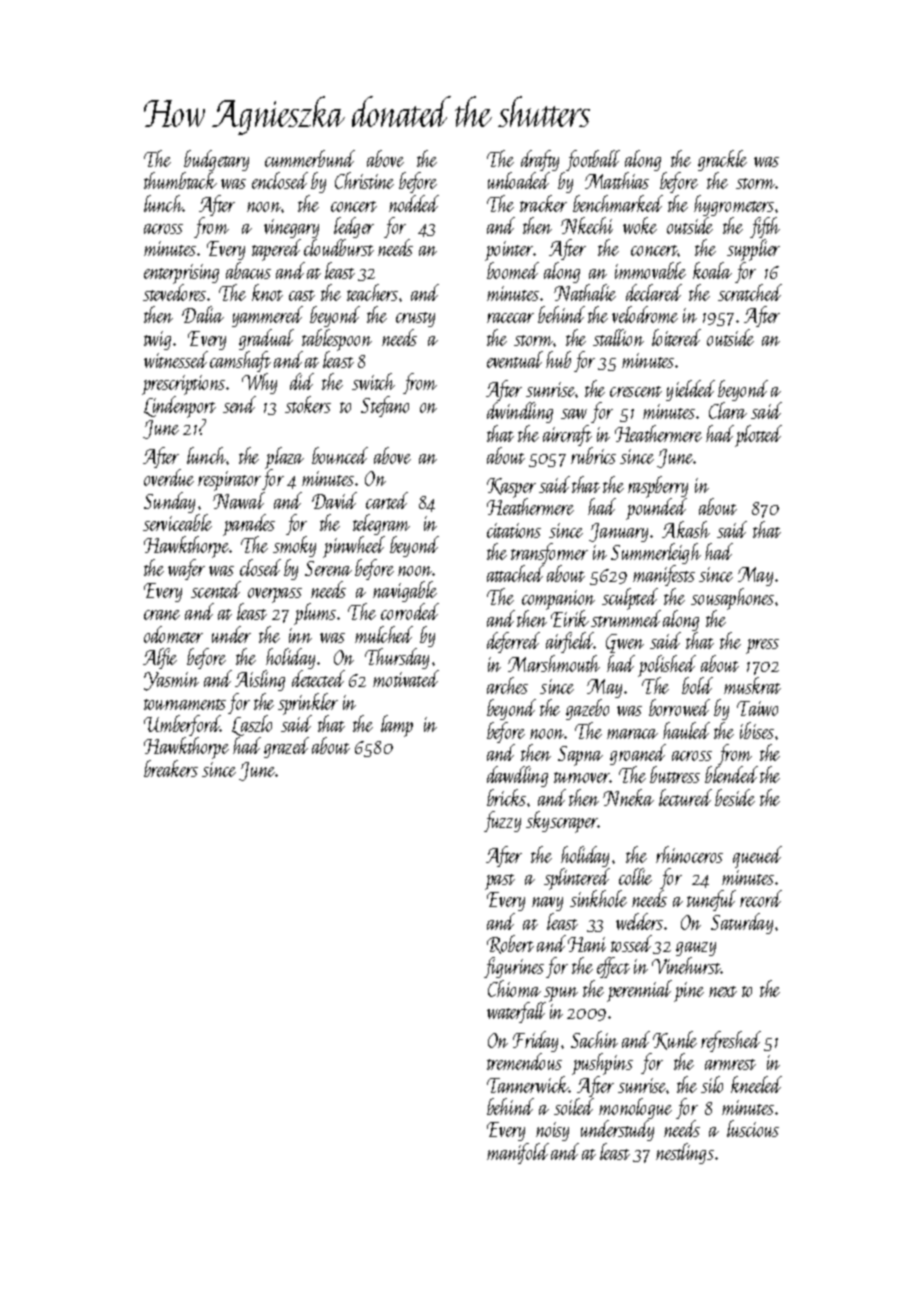  I want to click on tuneful, so click(711, 900).
